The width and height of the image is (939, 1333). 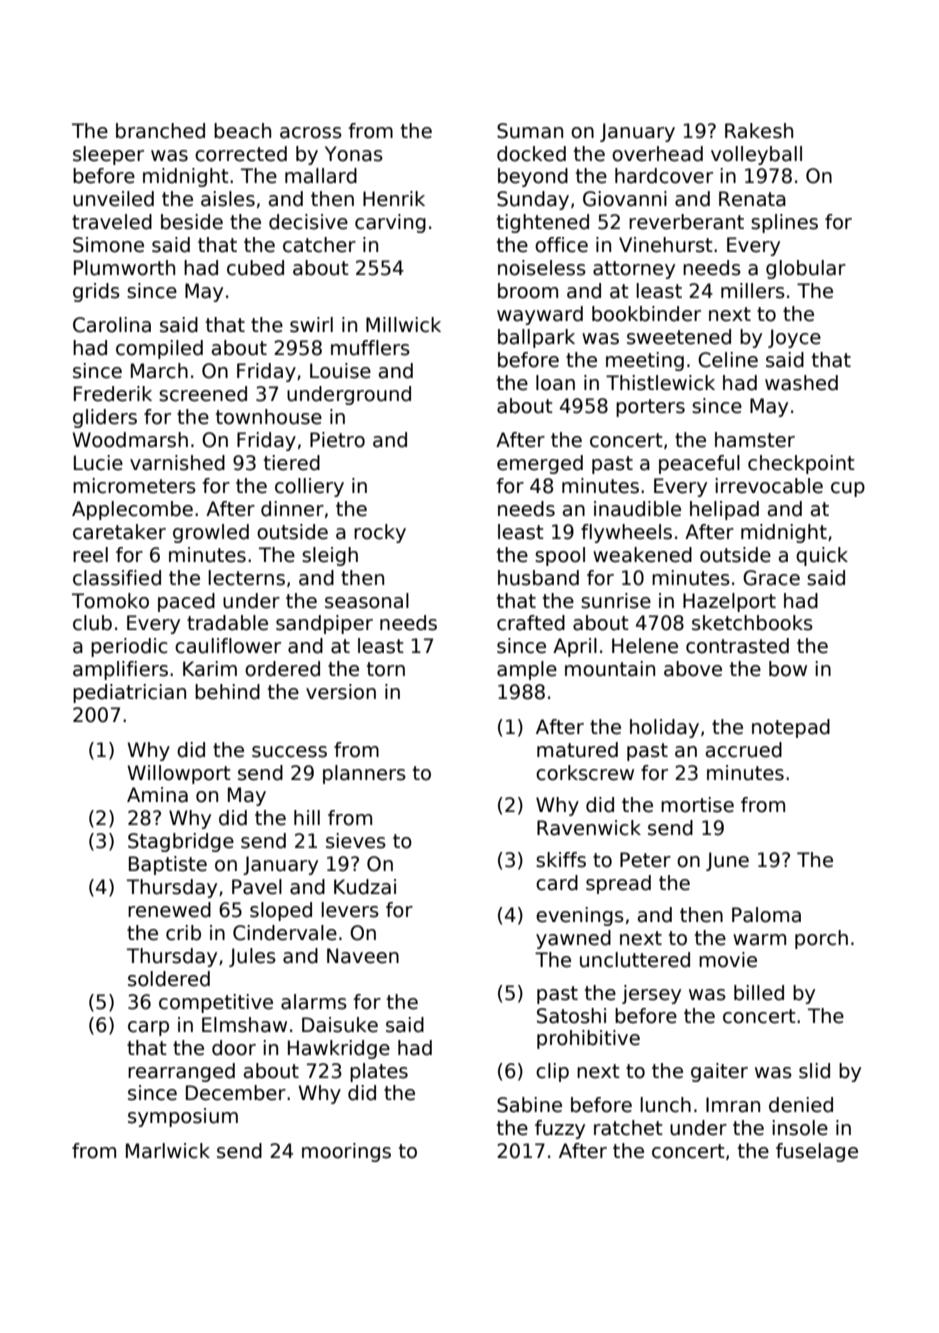 What do you see at coordinates (756, 155) in the image?
I see `volleyball` at bounding box center [756, 155].
